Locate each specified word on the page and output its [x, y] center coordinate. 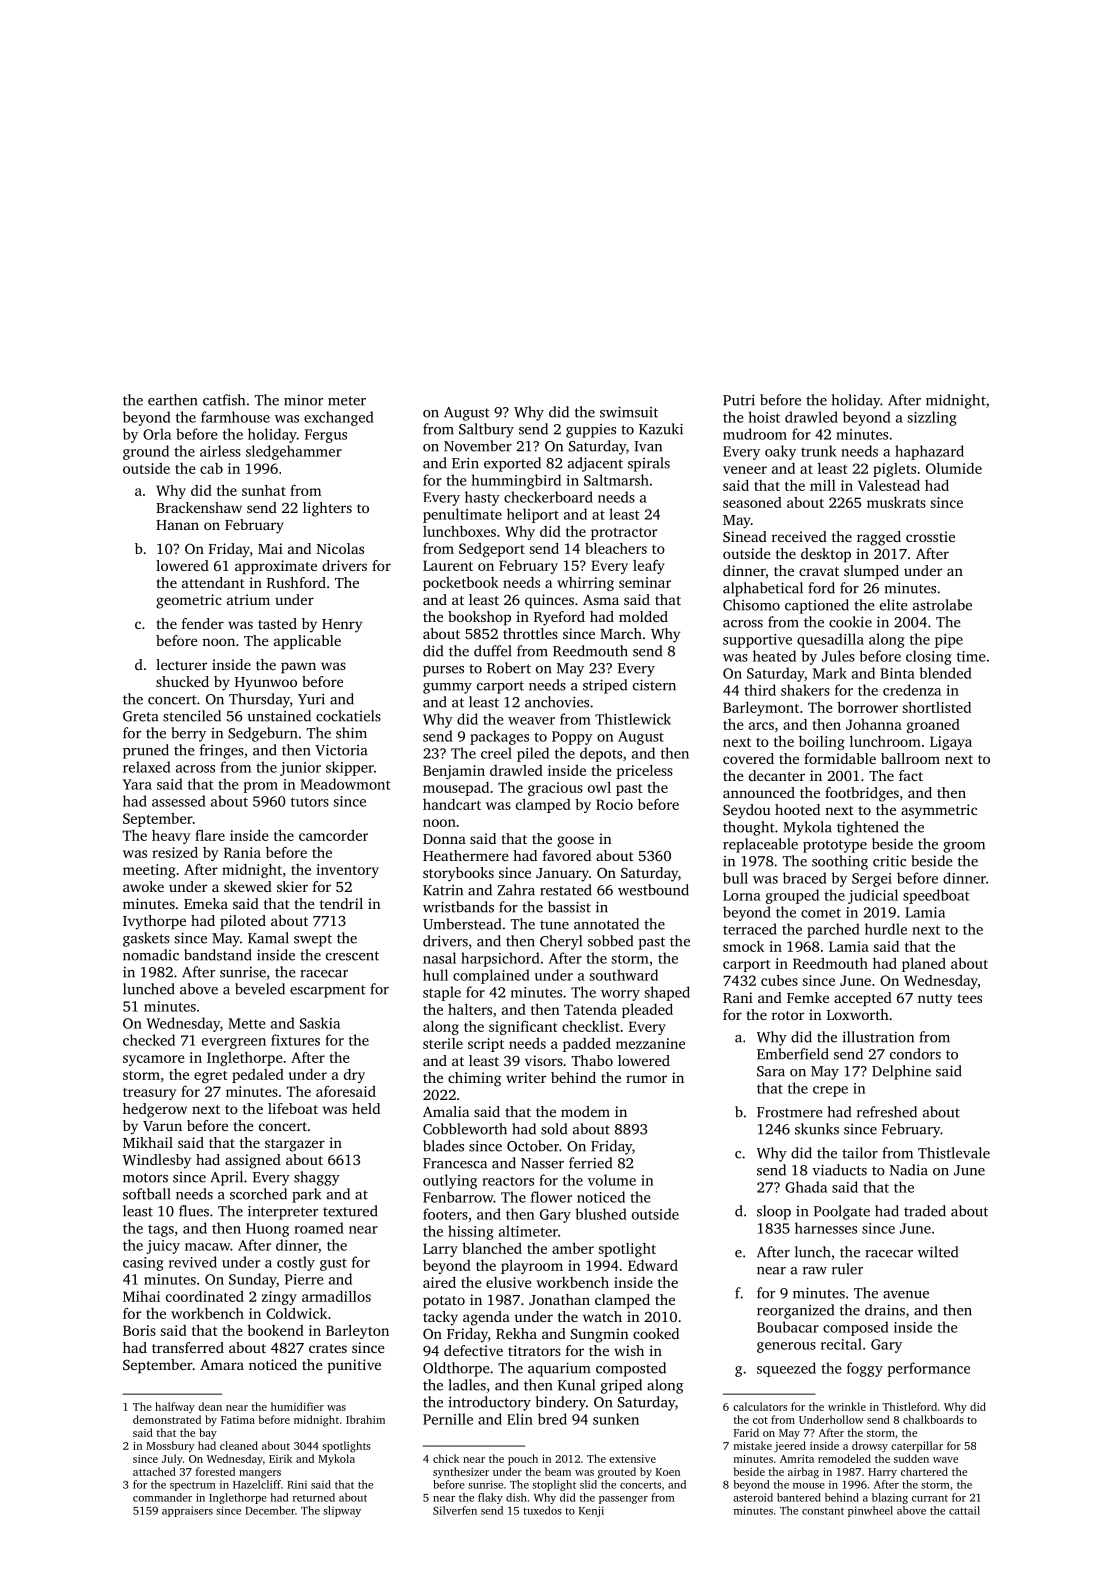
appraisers [187, 1511]
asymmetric [939, 811]
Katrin [443, 890]
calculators [760, 1406]
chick [446, 1458]
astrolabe [942, 605]
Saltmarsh [616, 480]
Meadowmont [345, 784]
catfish [224, 400]
